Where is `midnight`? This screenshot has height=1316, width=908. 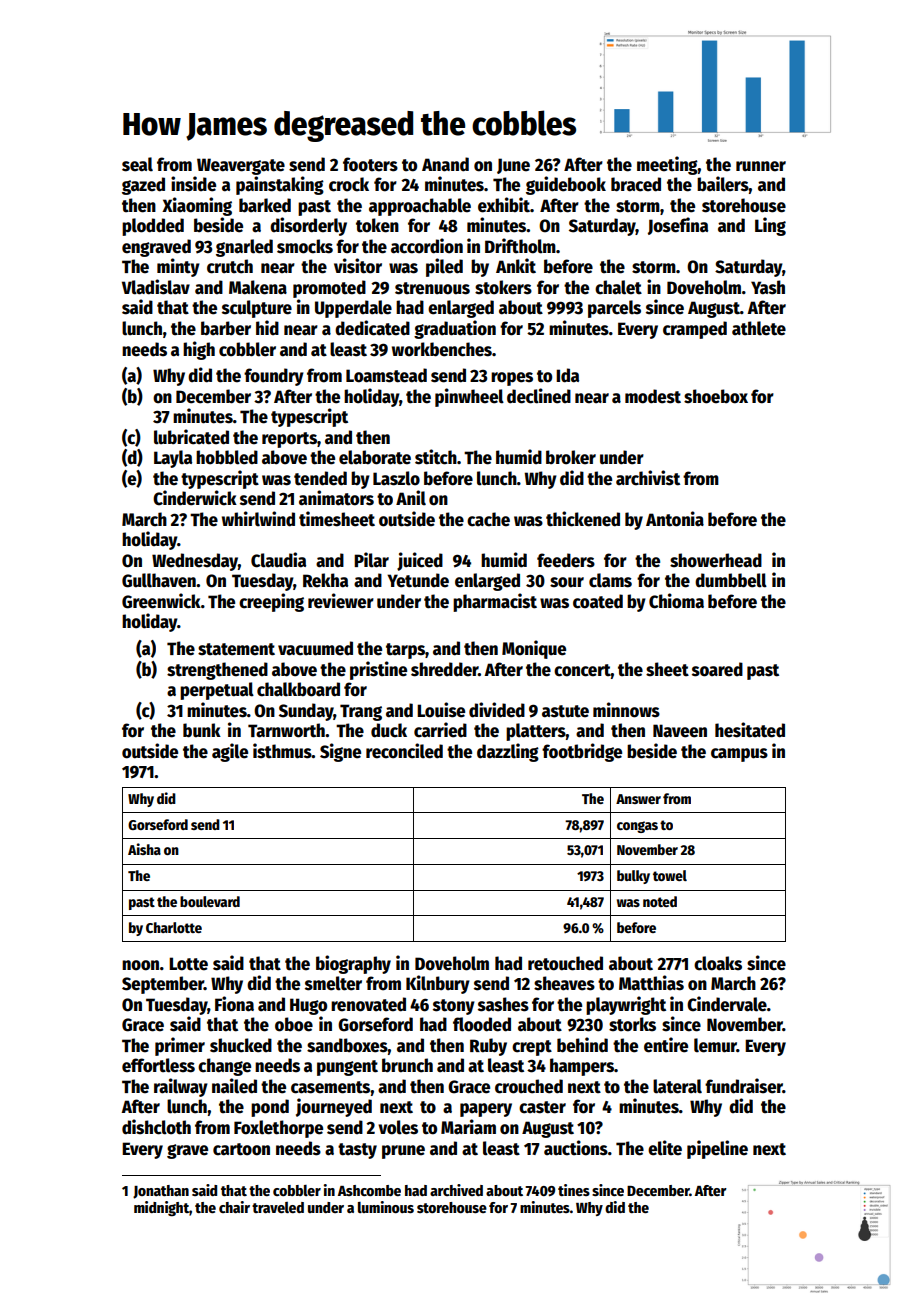
midnight is located at coordinates (161, 1208).
